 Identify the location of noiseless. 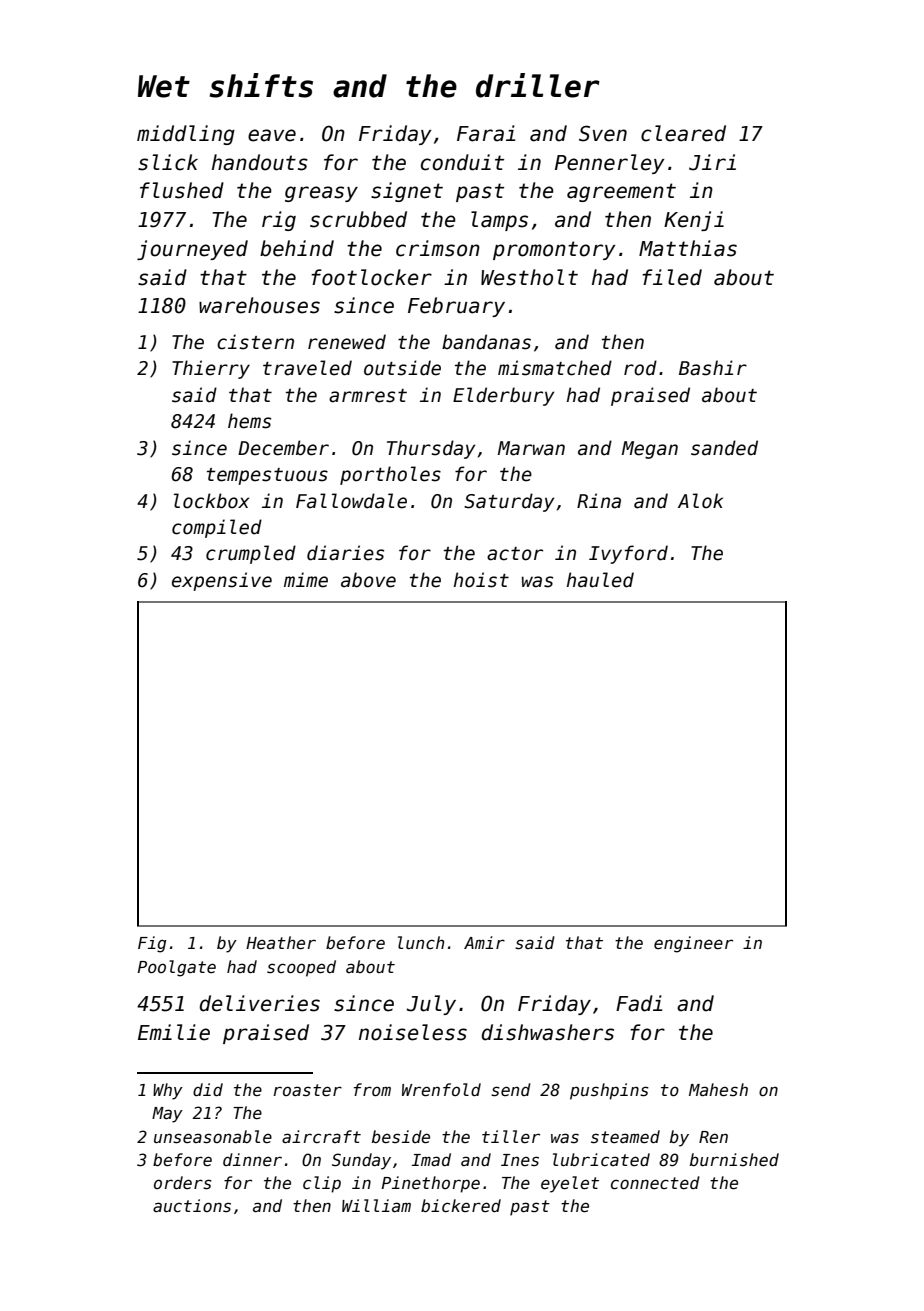
(413, 1032).
